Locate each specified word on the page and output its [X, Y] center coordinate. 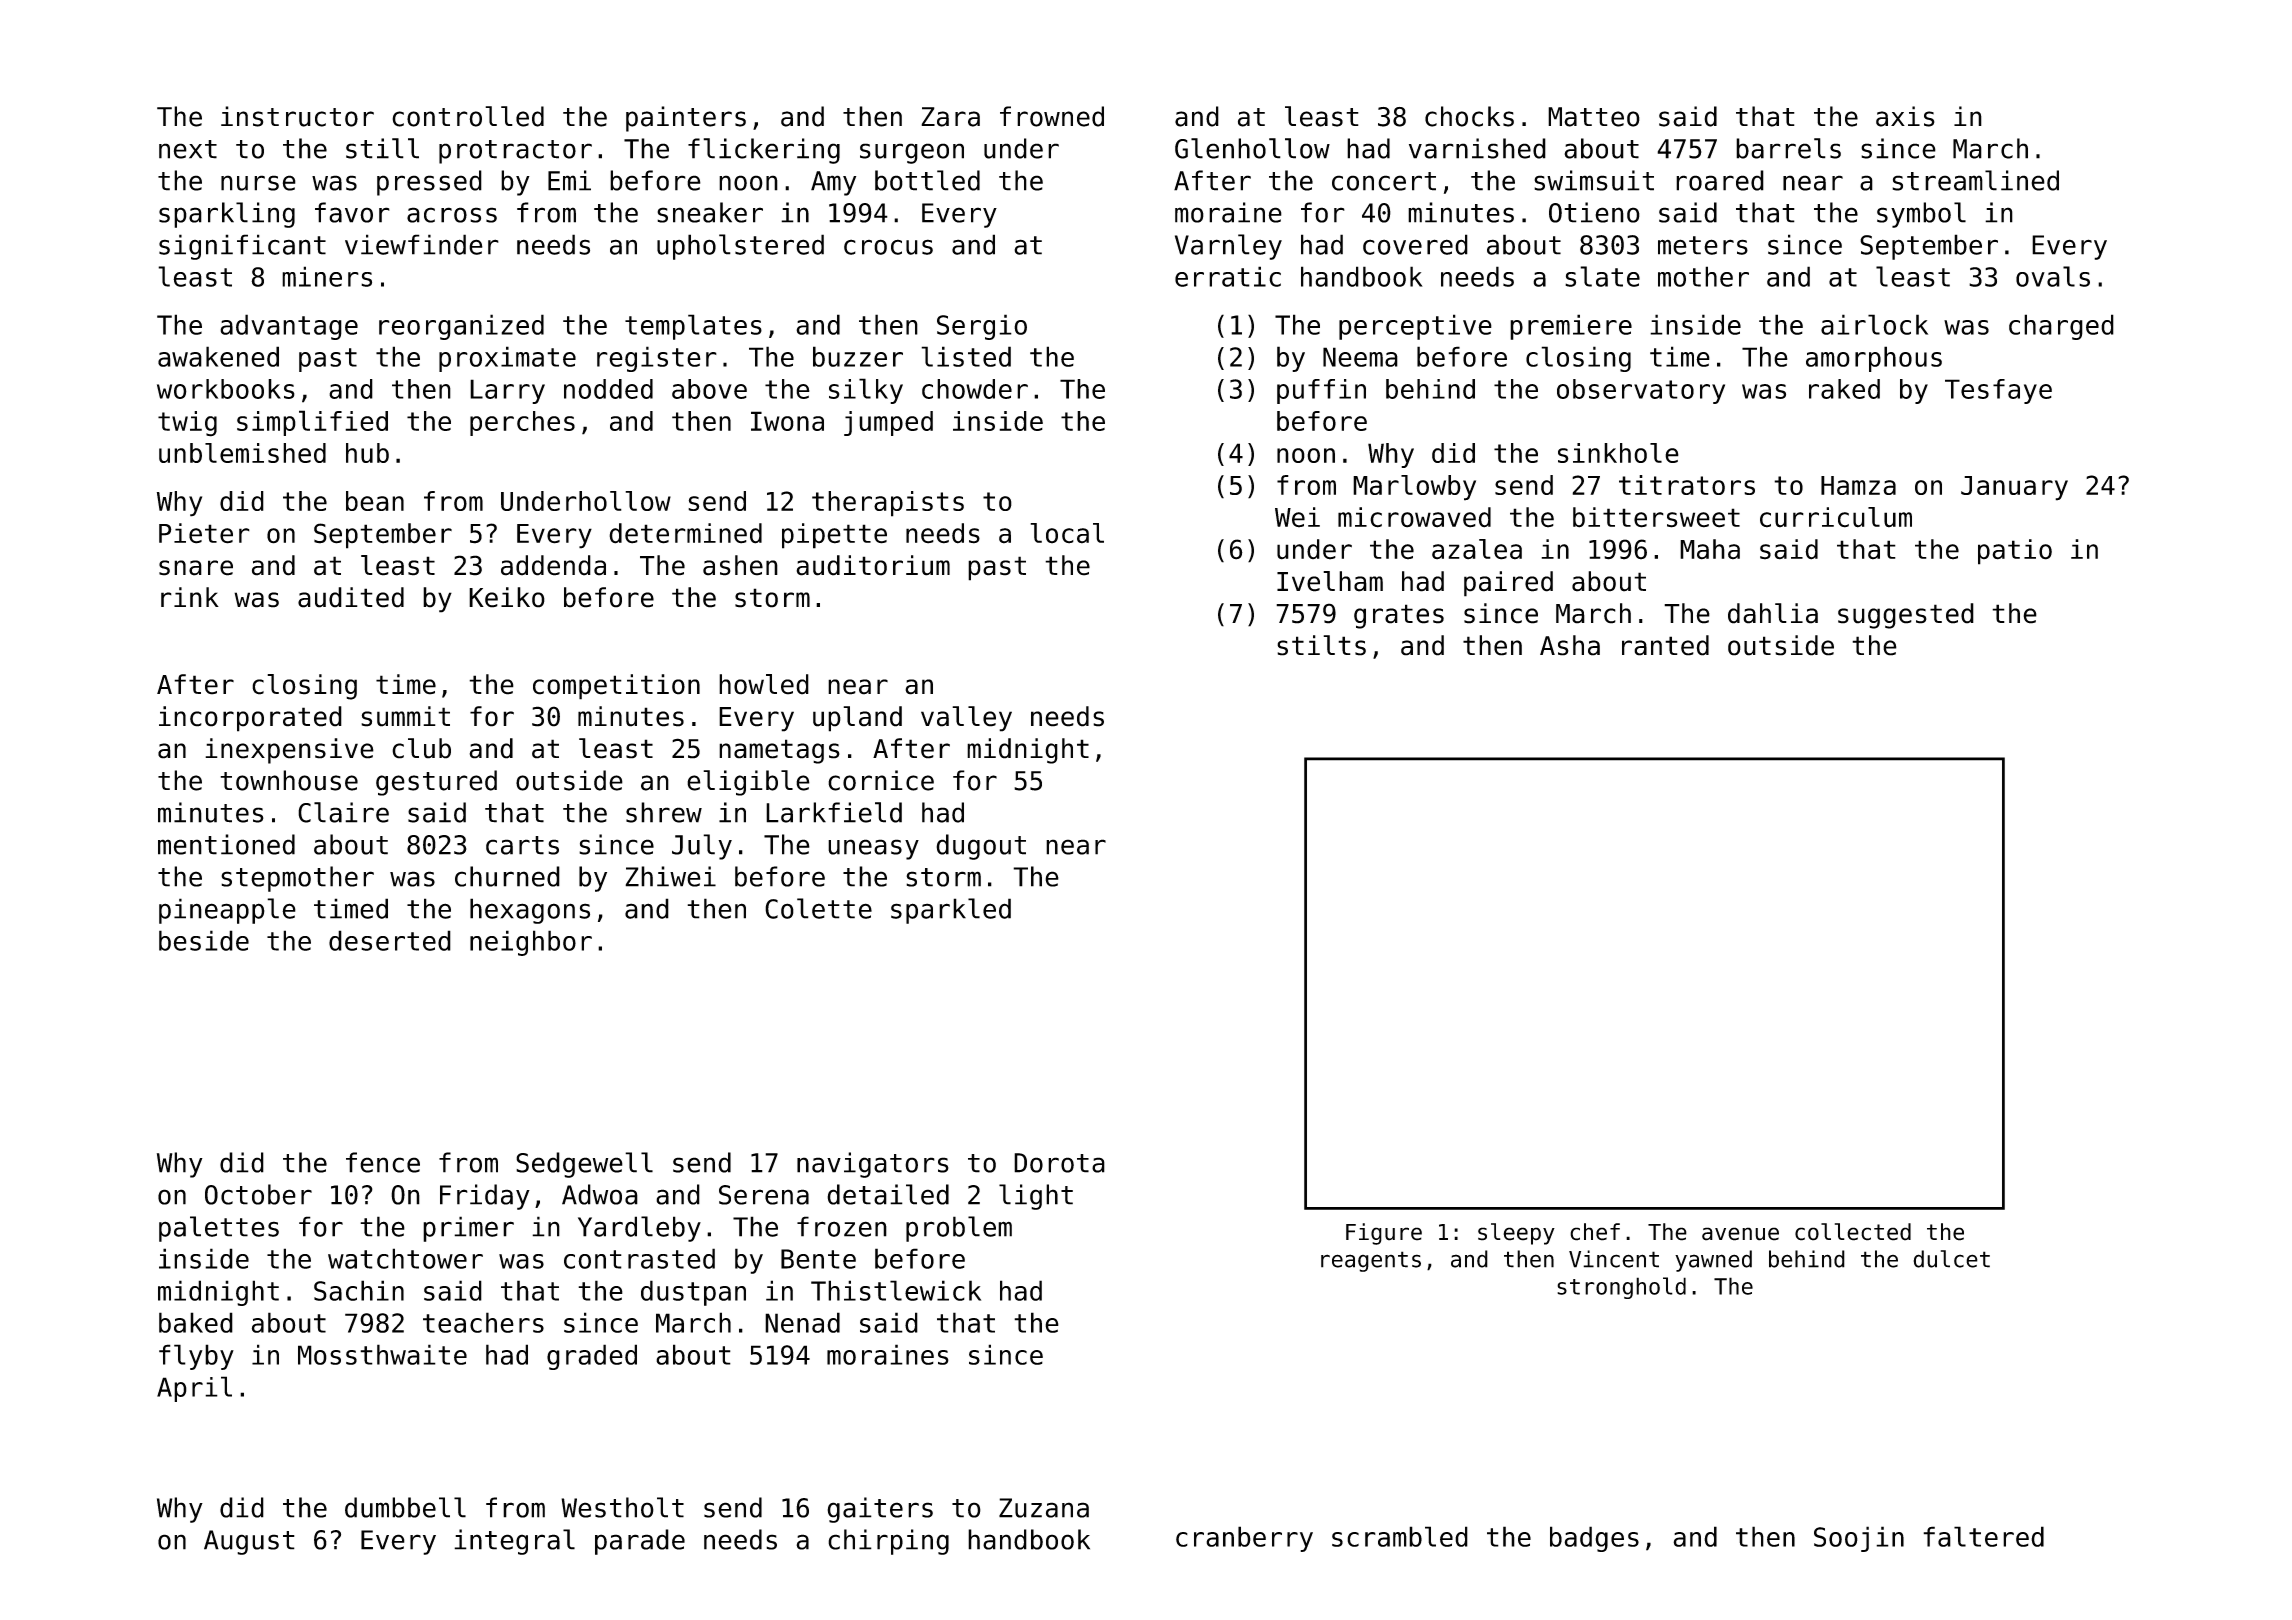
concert [1384, 181]
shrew [664, 812]
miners [327, 276]
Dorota [1059, 1163]
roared [1720, 180]
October [258, 1194]
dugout [981, 847]
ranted [1665, 645]
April [194, 1389]
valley [966, 719]
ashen [740, 565]
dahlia [1773, 613]
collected [1853, 1232]
